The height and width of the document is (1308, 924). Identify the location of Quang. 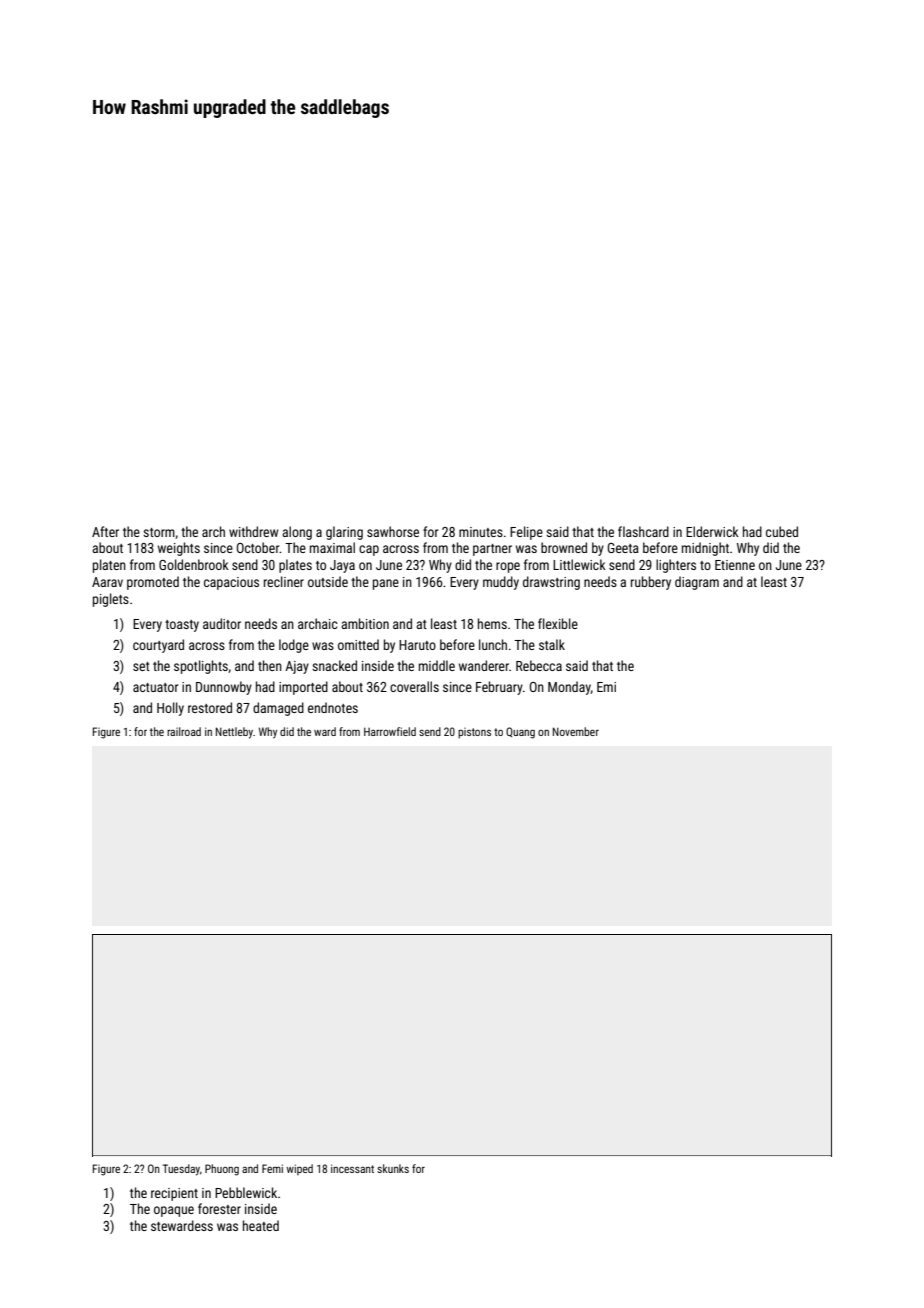
(520, 733).
